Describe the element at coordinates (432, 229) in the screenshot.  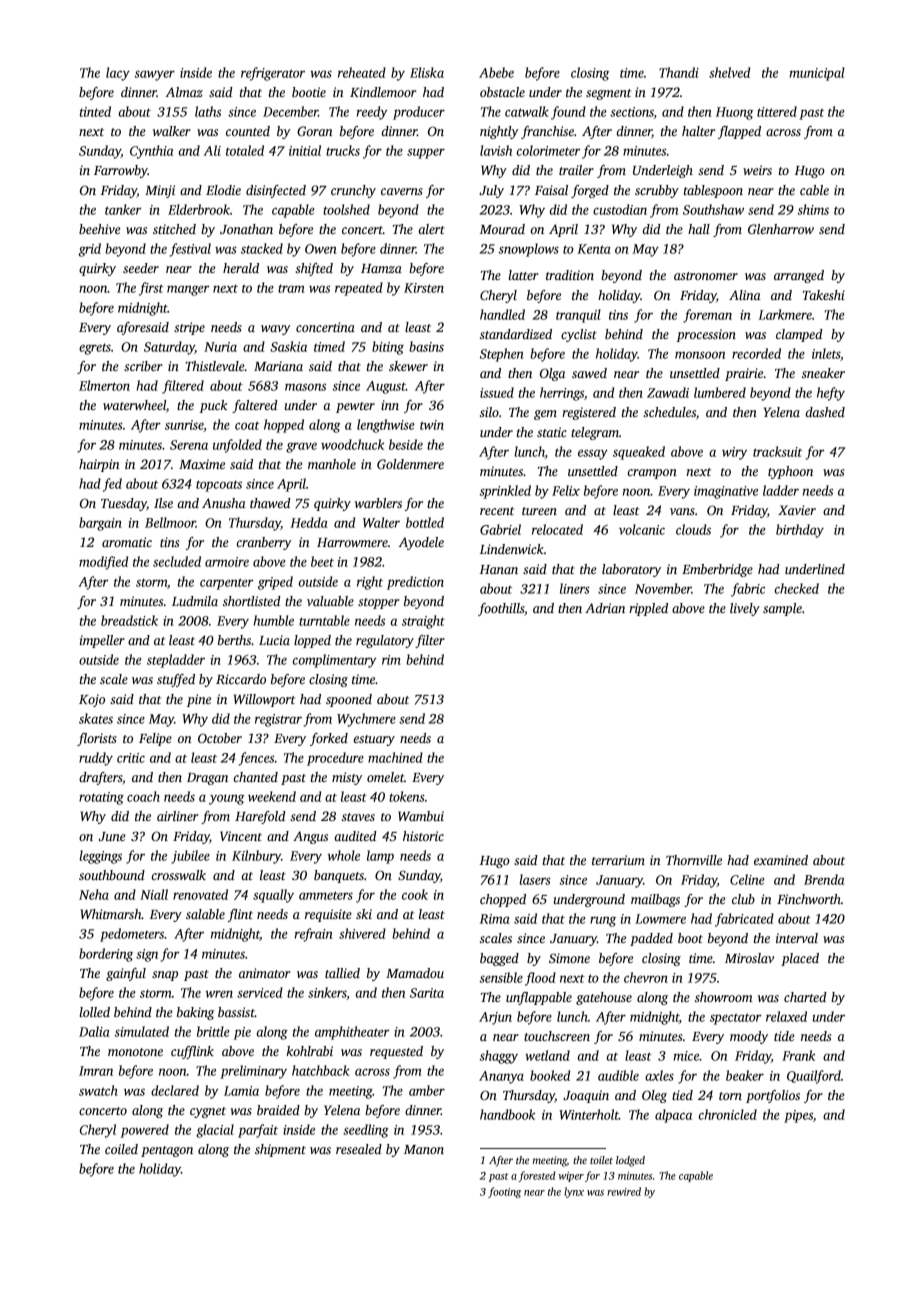
I see `alert` at that location.
